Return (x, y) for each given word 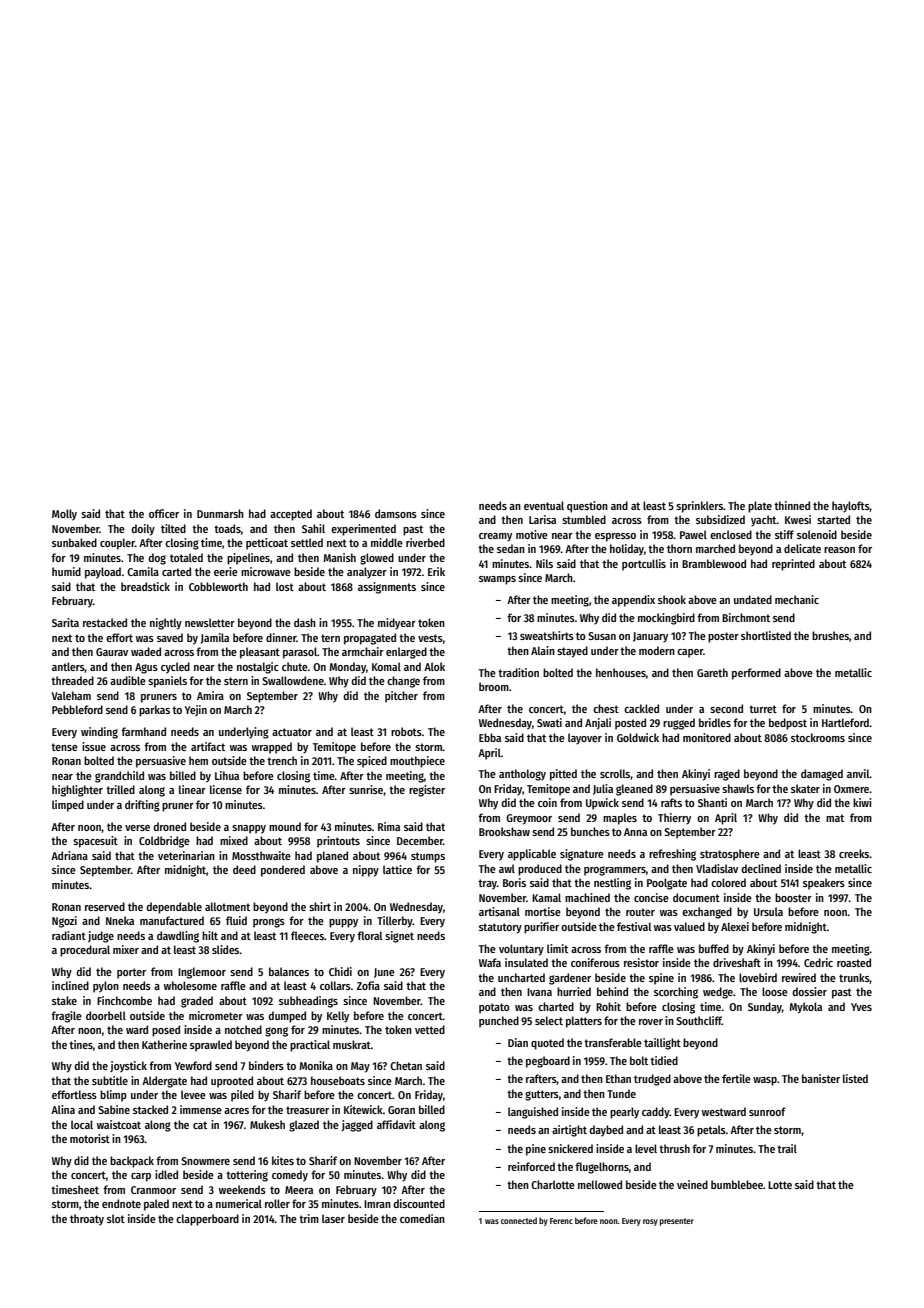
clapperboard (207, 1220)
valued (689, 926)
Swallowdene (293, 680)
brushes (830, 635)
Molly (64, 515)
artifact (208, 746)
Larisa (542, 519)
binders (266, 1065)
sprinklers (699, 507)
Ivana (539, 992)
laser (333, 1218)
